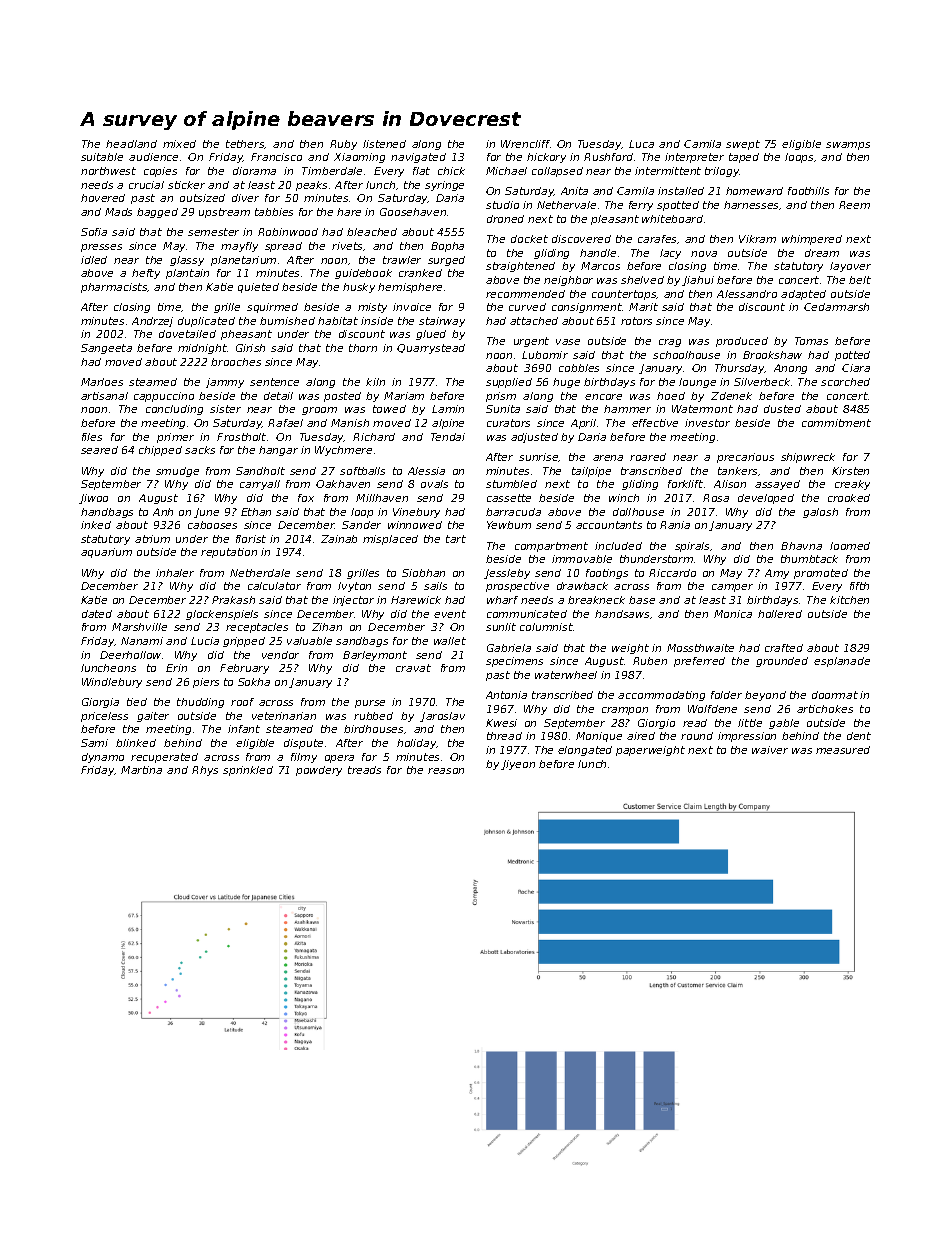 This screenshot has height=1233, width=952. I want to click on supplied, so click(509, 383).
